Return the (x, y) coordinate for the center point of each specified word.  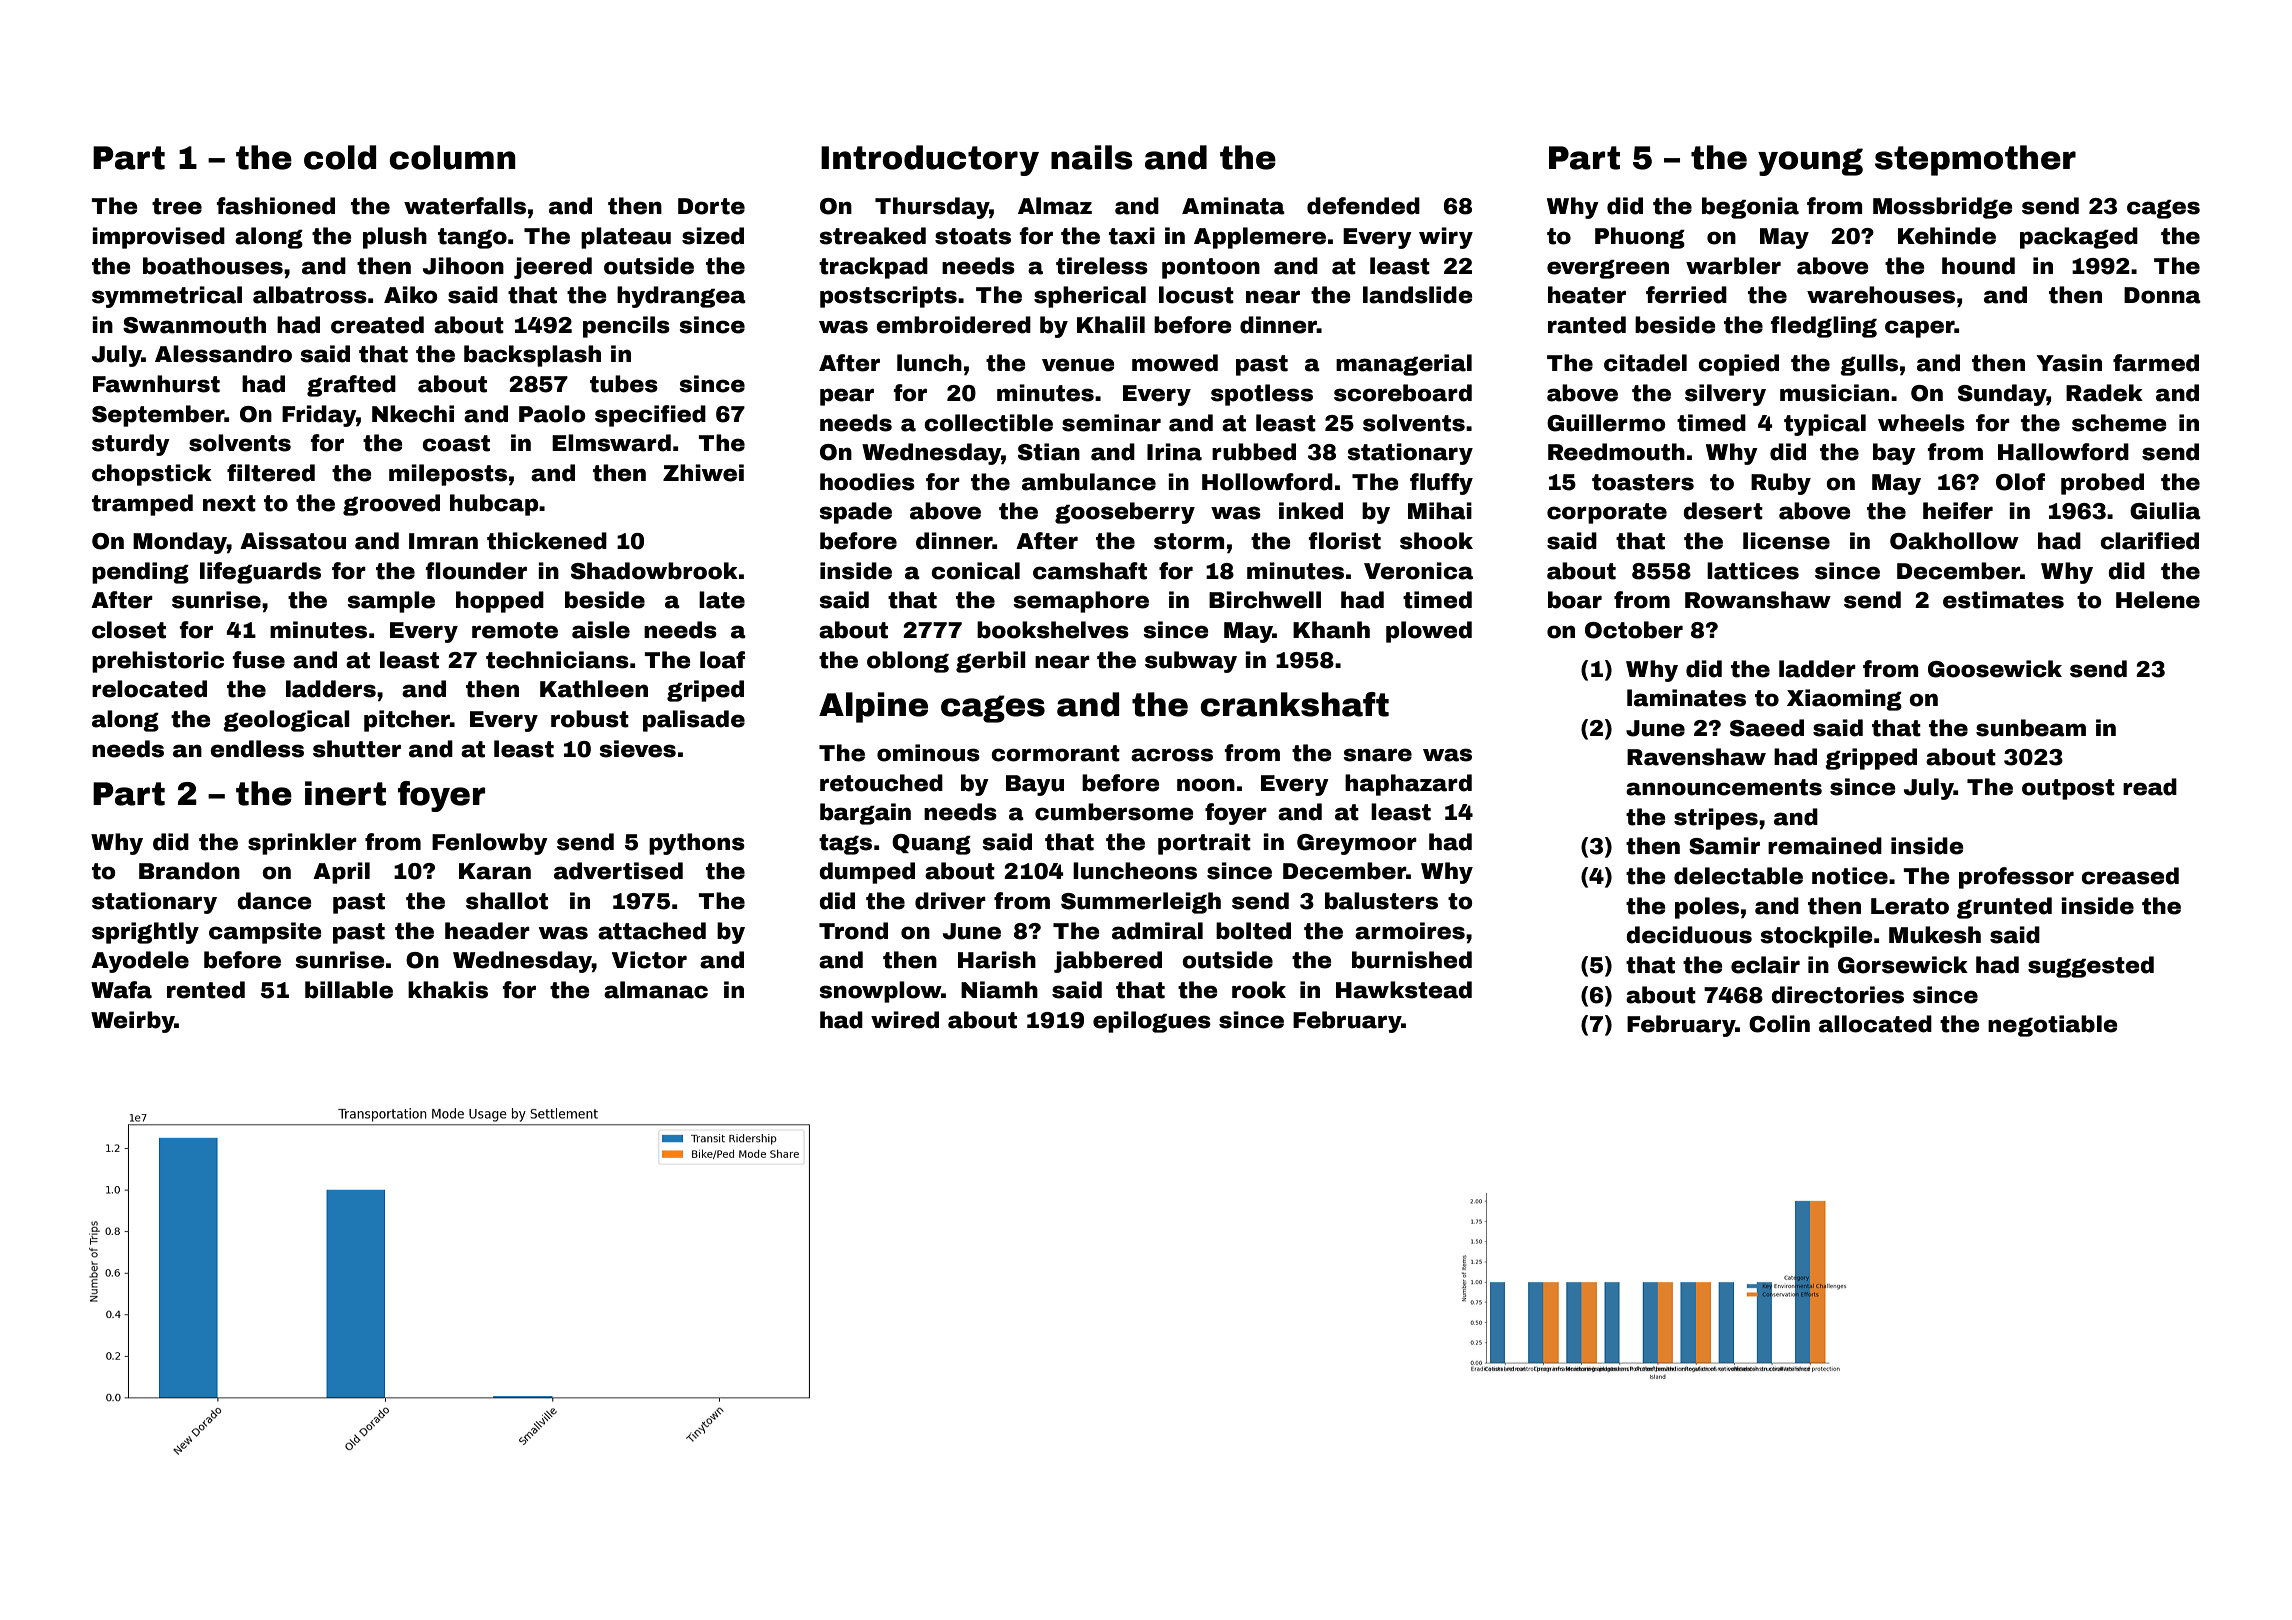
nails (1092, 157)
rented (206, 990)
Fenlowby (490, 844)
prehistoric (158, 662)
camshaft (1090, 571)
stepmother (1975, 160)
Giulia (2165, 511)
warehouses (1881, 295)
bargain (865, 814)
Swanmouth (194, 325)
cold (340, 157)
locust (1196, 295)
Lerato (1910, 906)
